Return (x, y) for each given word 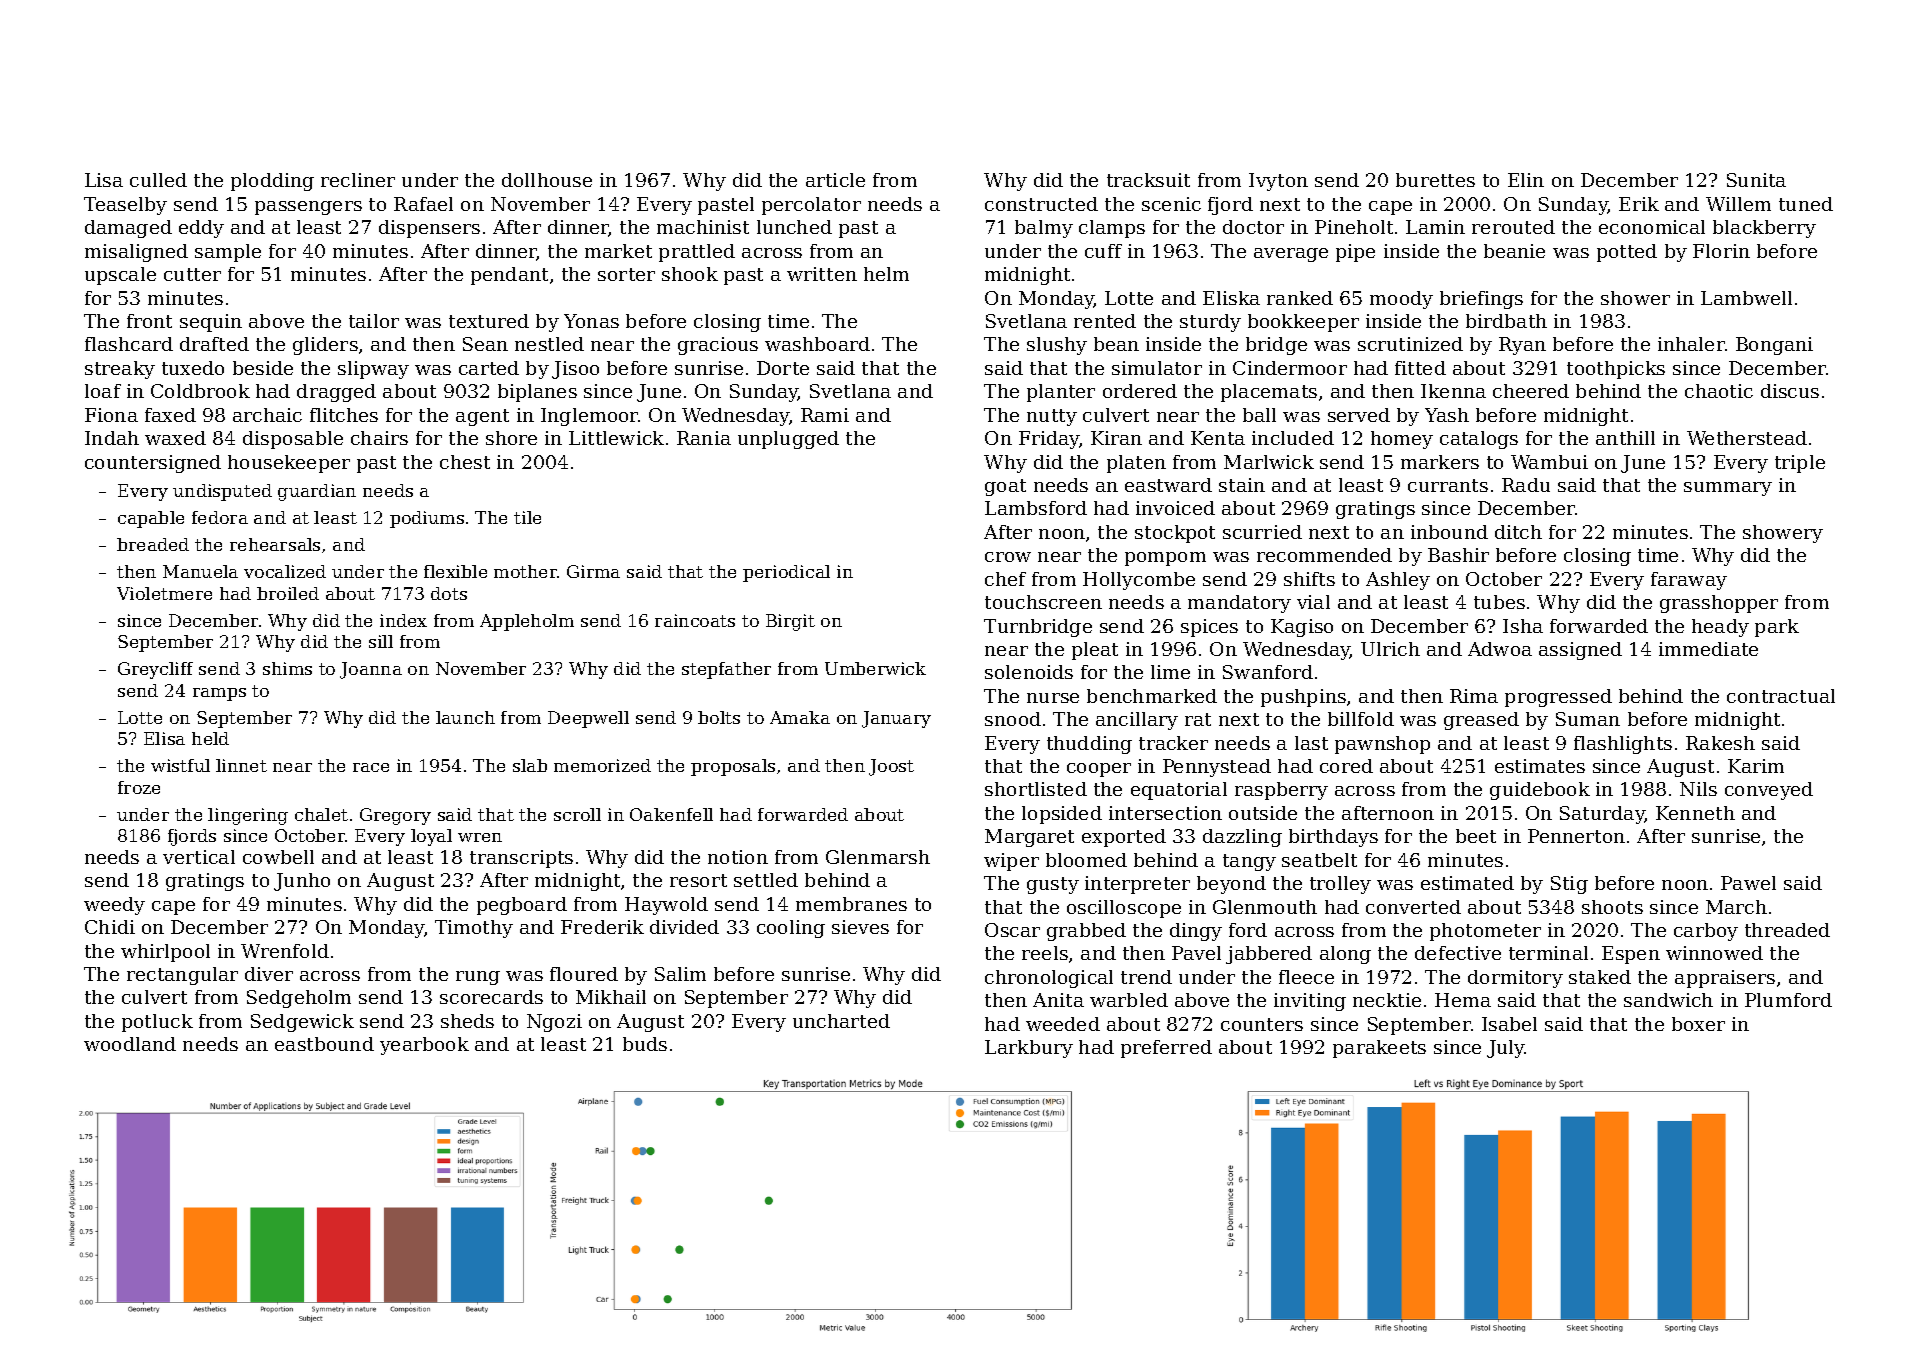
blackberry (1764, 229)
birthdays (1333, 838)
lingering (248, 816)
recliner (358, 180)
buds (645, 1044)
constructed (1041, 204)
